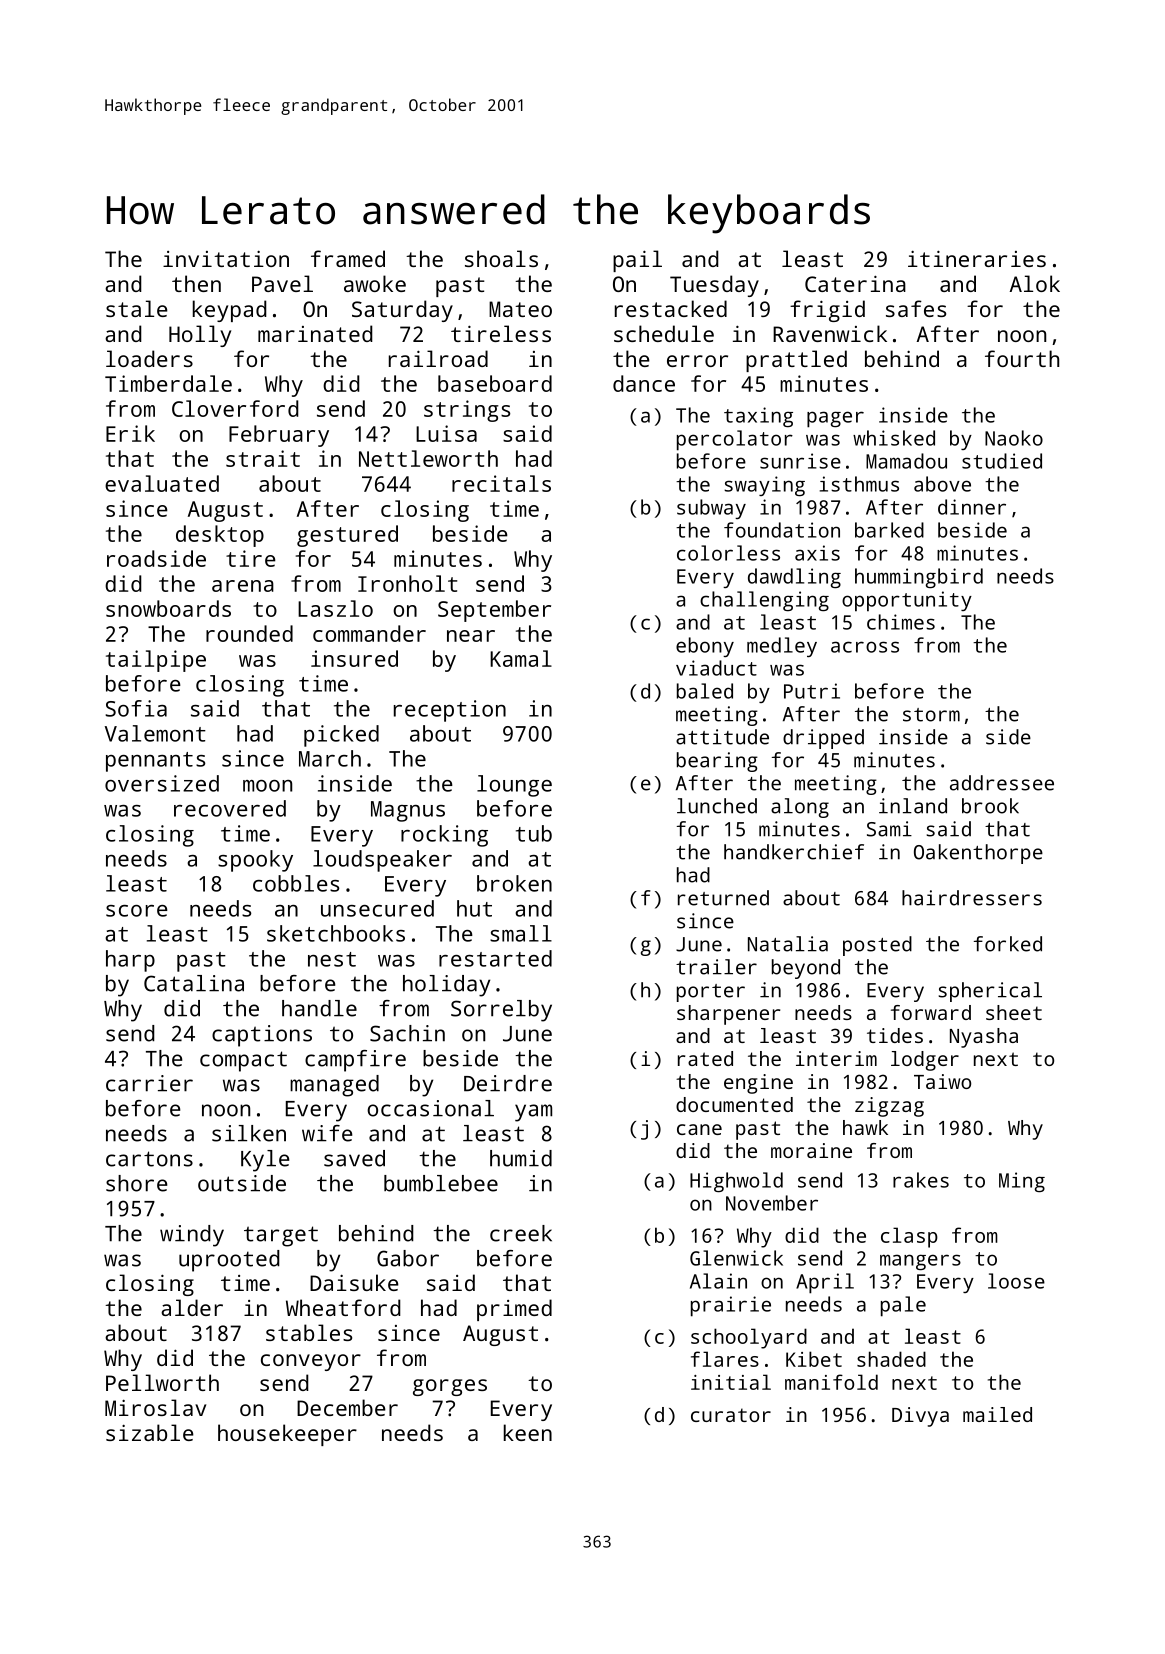  Describe the element at coordinates (990, 806) in the image. I see `brook` at that location.
